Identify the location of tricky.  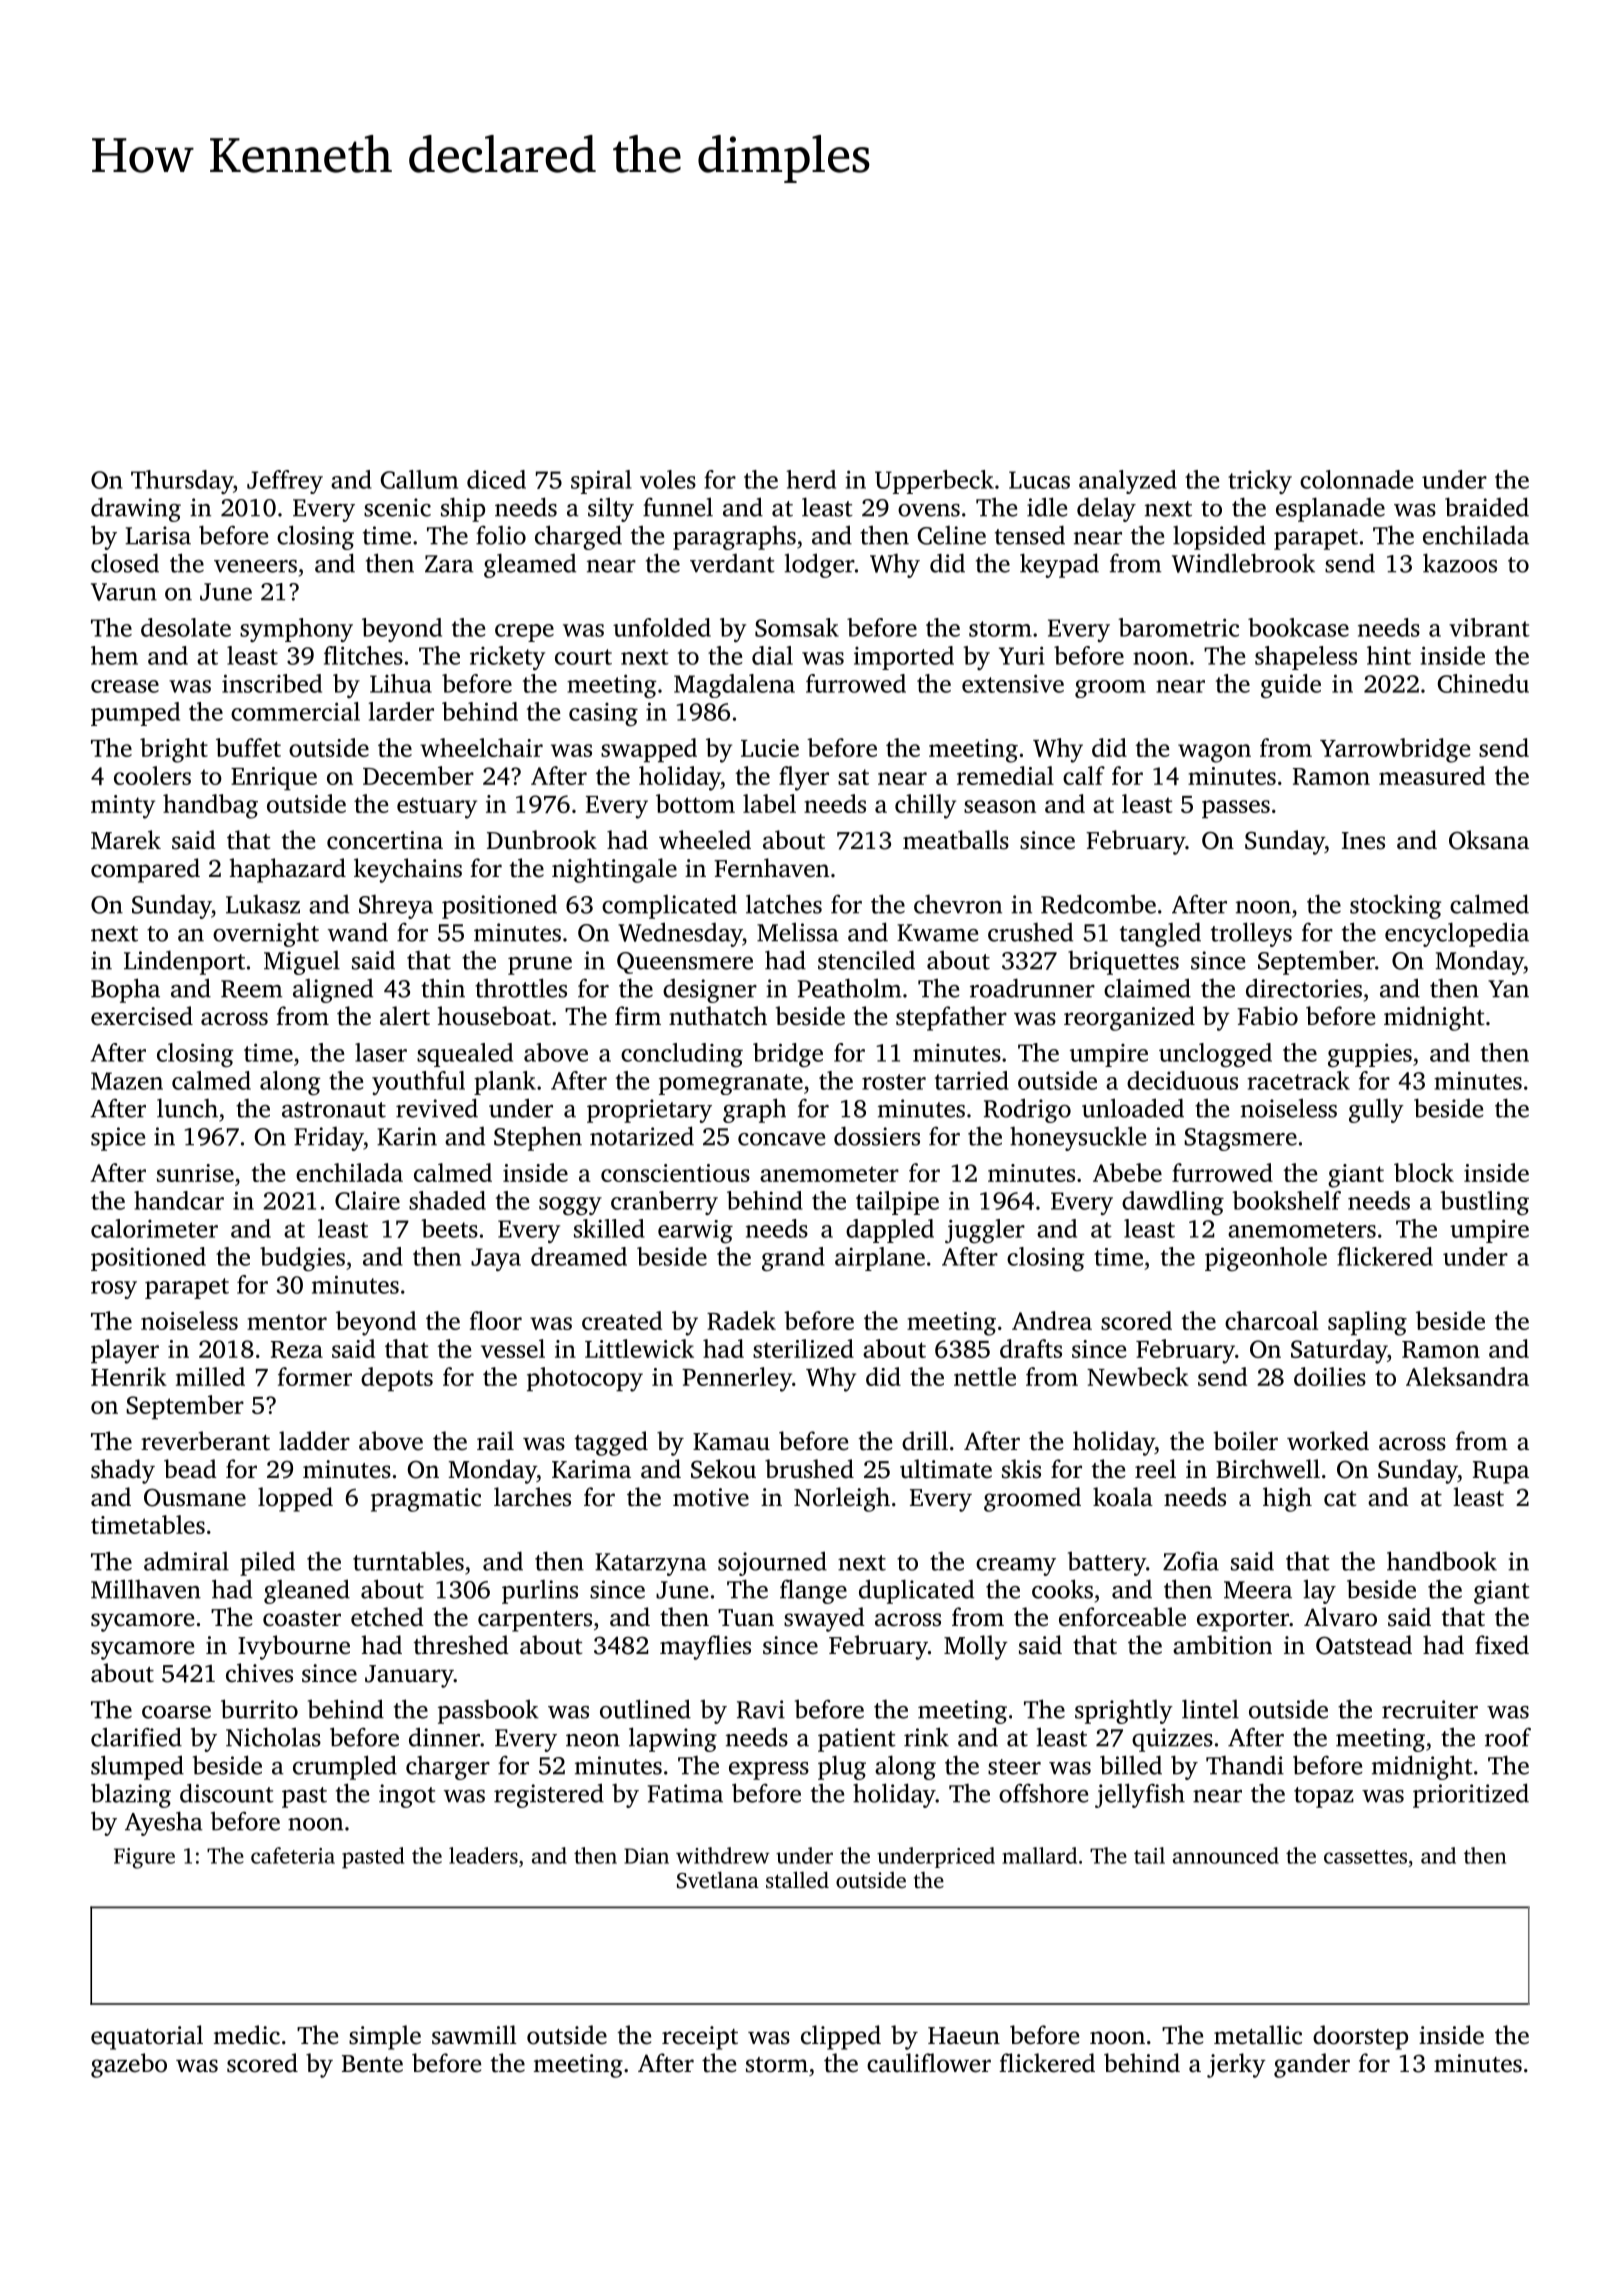
(1260, 482).
